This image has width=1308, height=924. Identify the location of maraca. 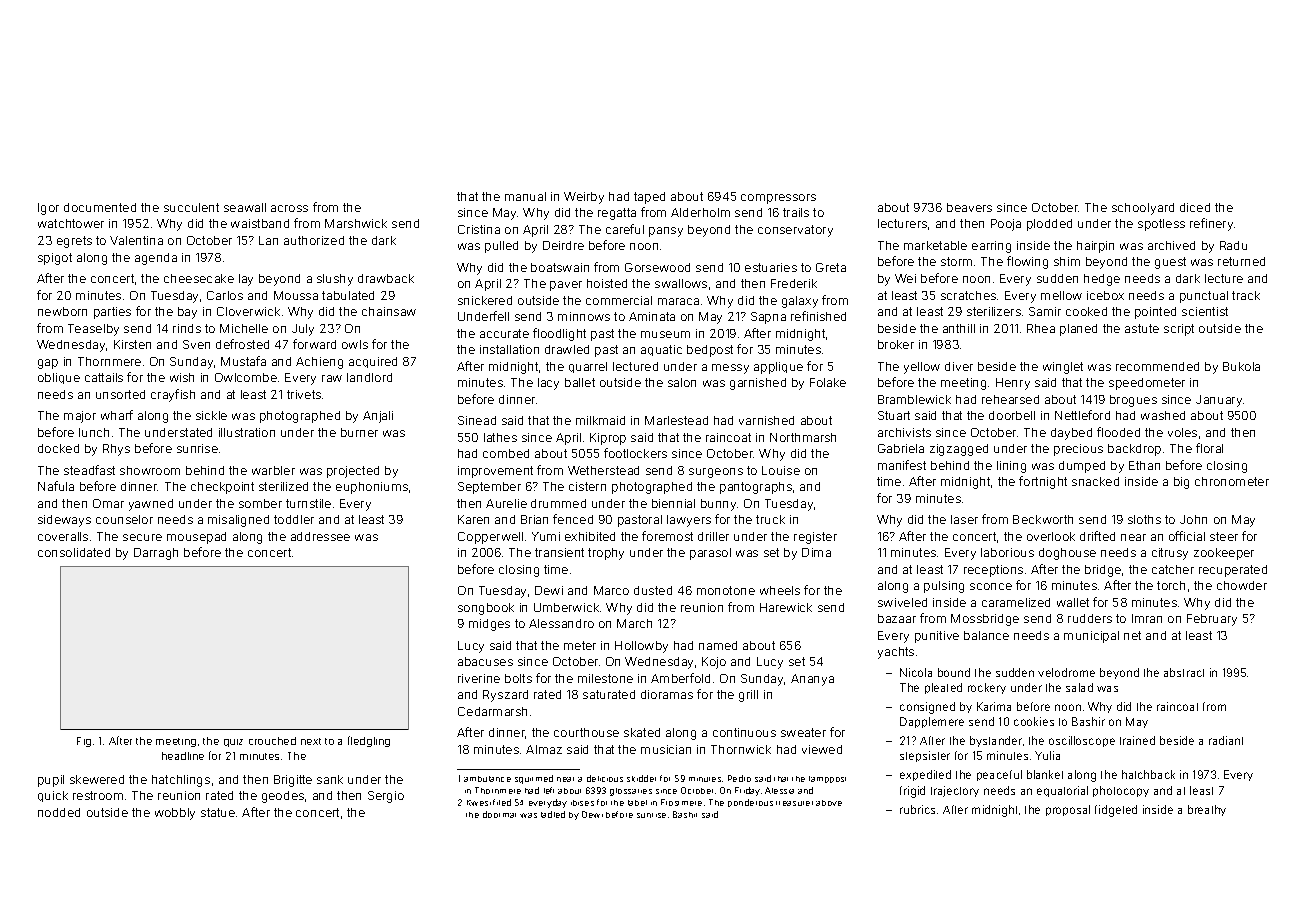
(678, 301).
